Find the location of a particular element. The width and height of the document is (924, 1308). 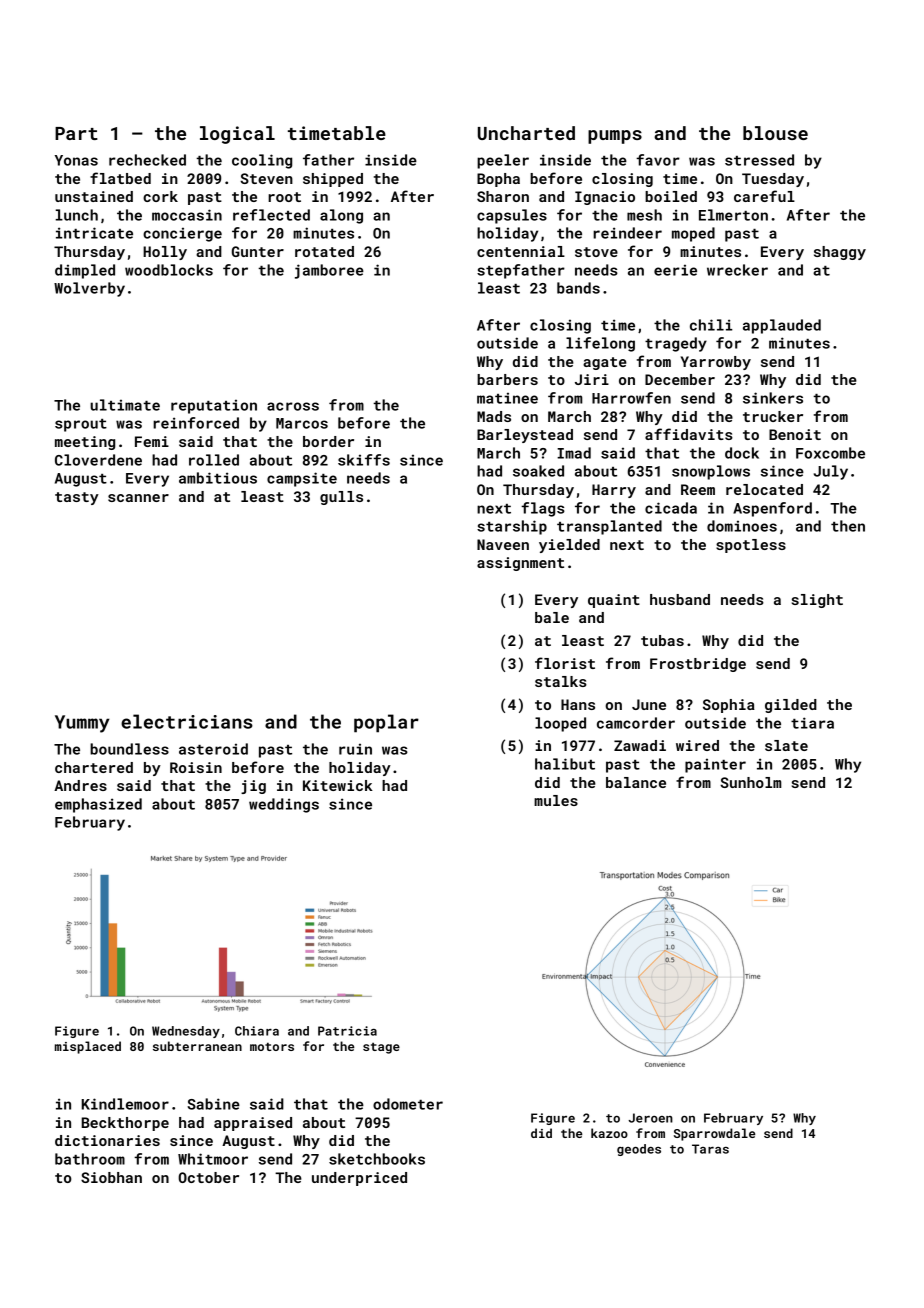

underpriced is located at coordinates (359, 1179).
